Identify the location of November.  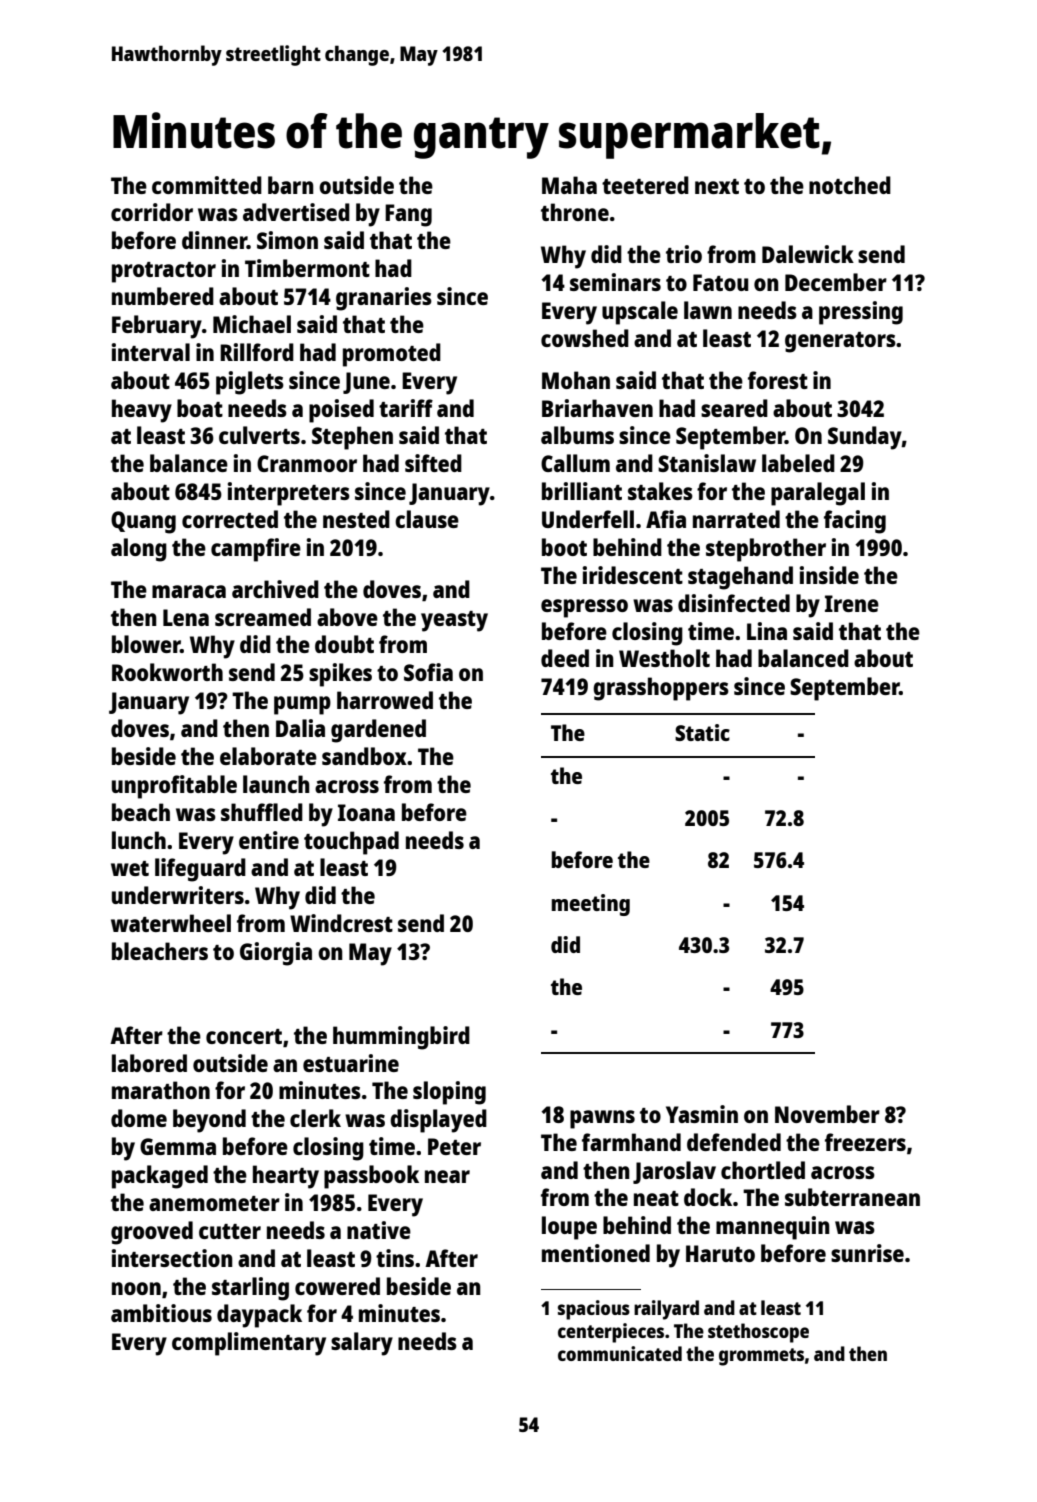
(827, 1114).
